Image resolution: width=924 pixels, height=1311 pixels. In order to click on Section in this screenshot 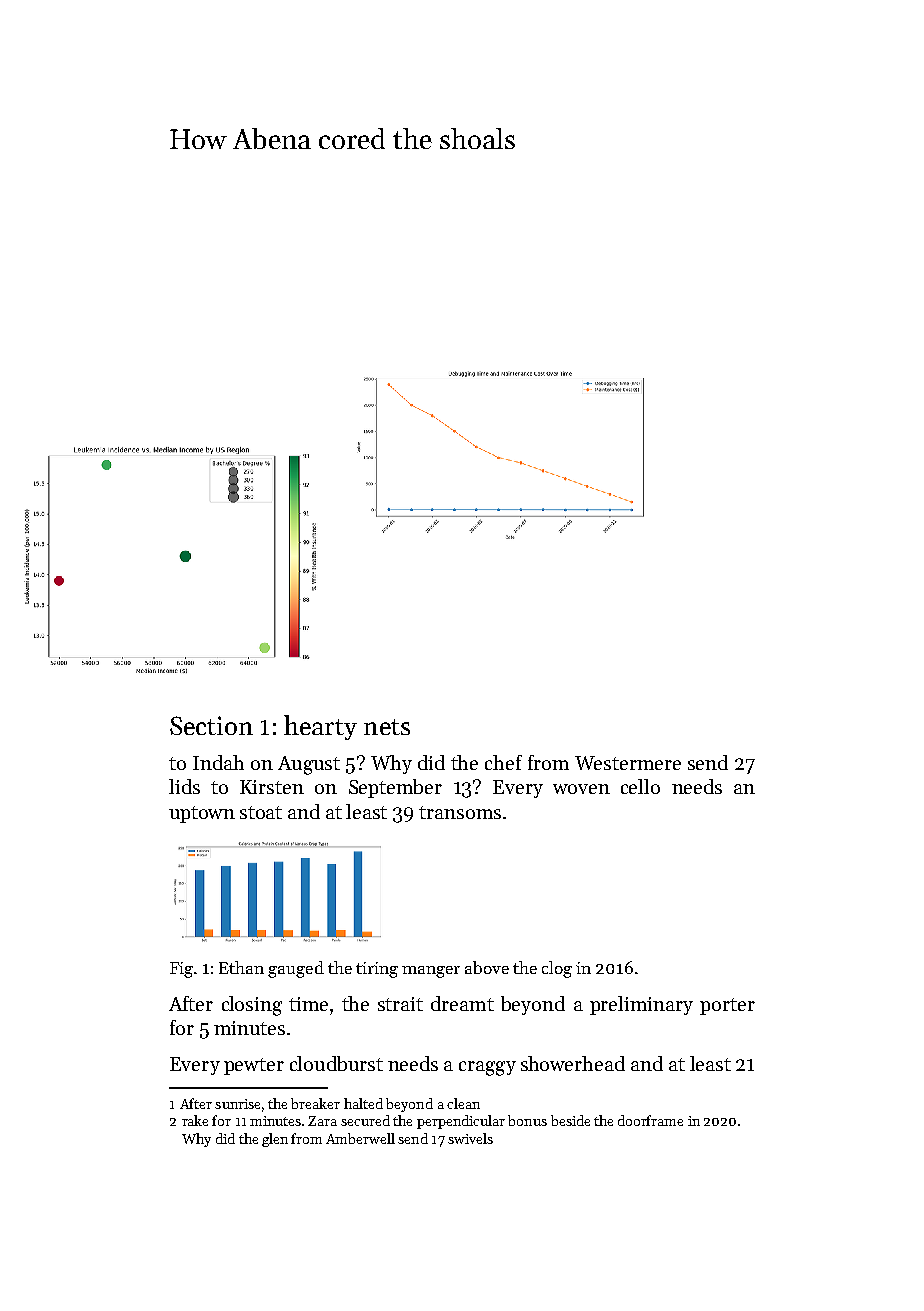, I will do `click(211, 725)`.
